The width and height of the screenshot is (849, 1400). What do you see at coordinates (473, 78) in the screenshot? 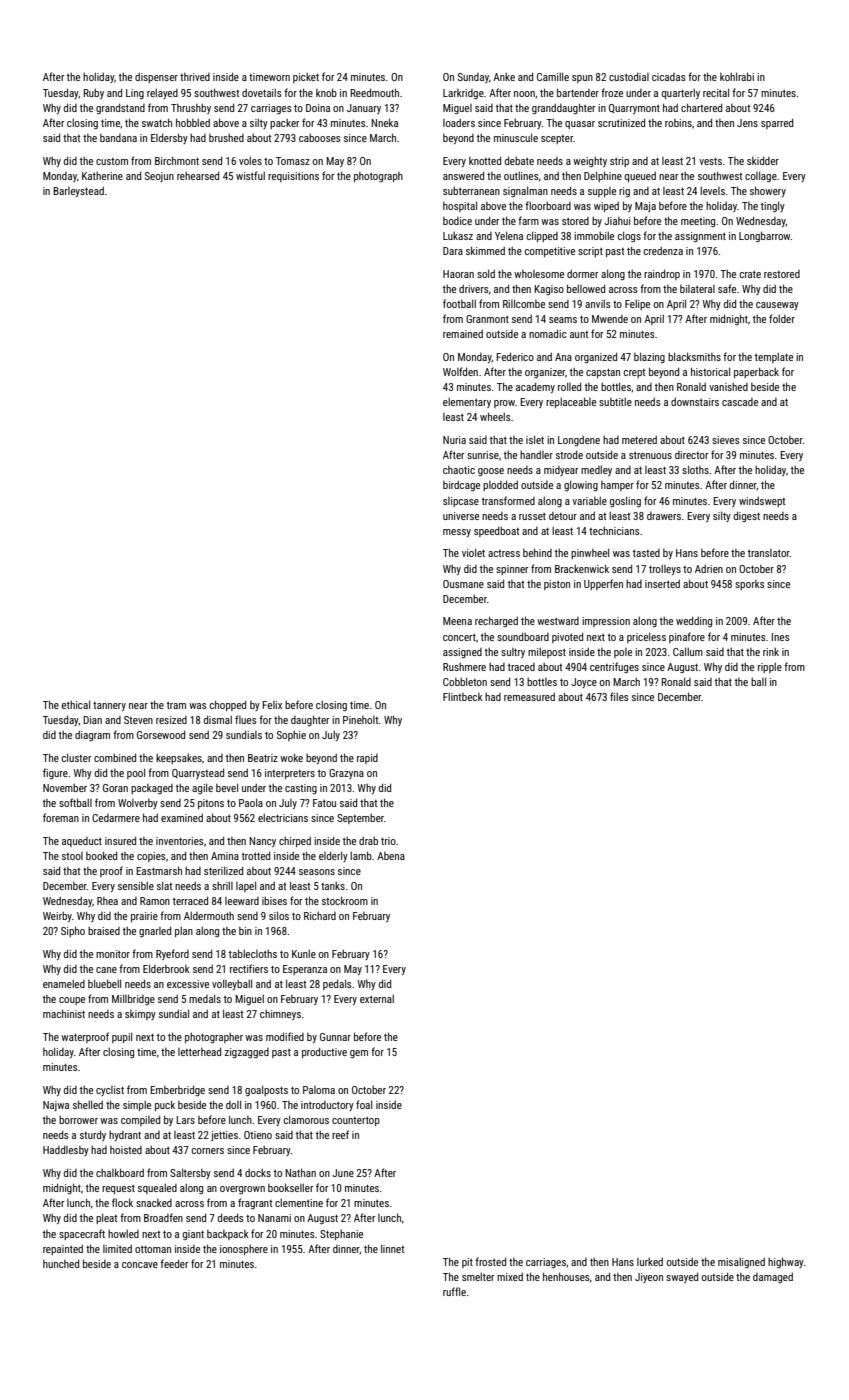
I see `Sunday` at bounding box center [473, 78].
